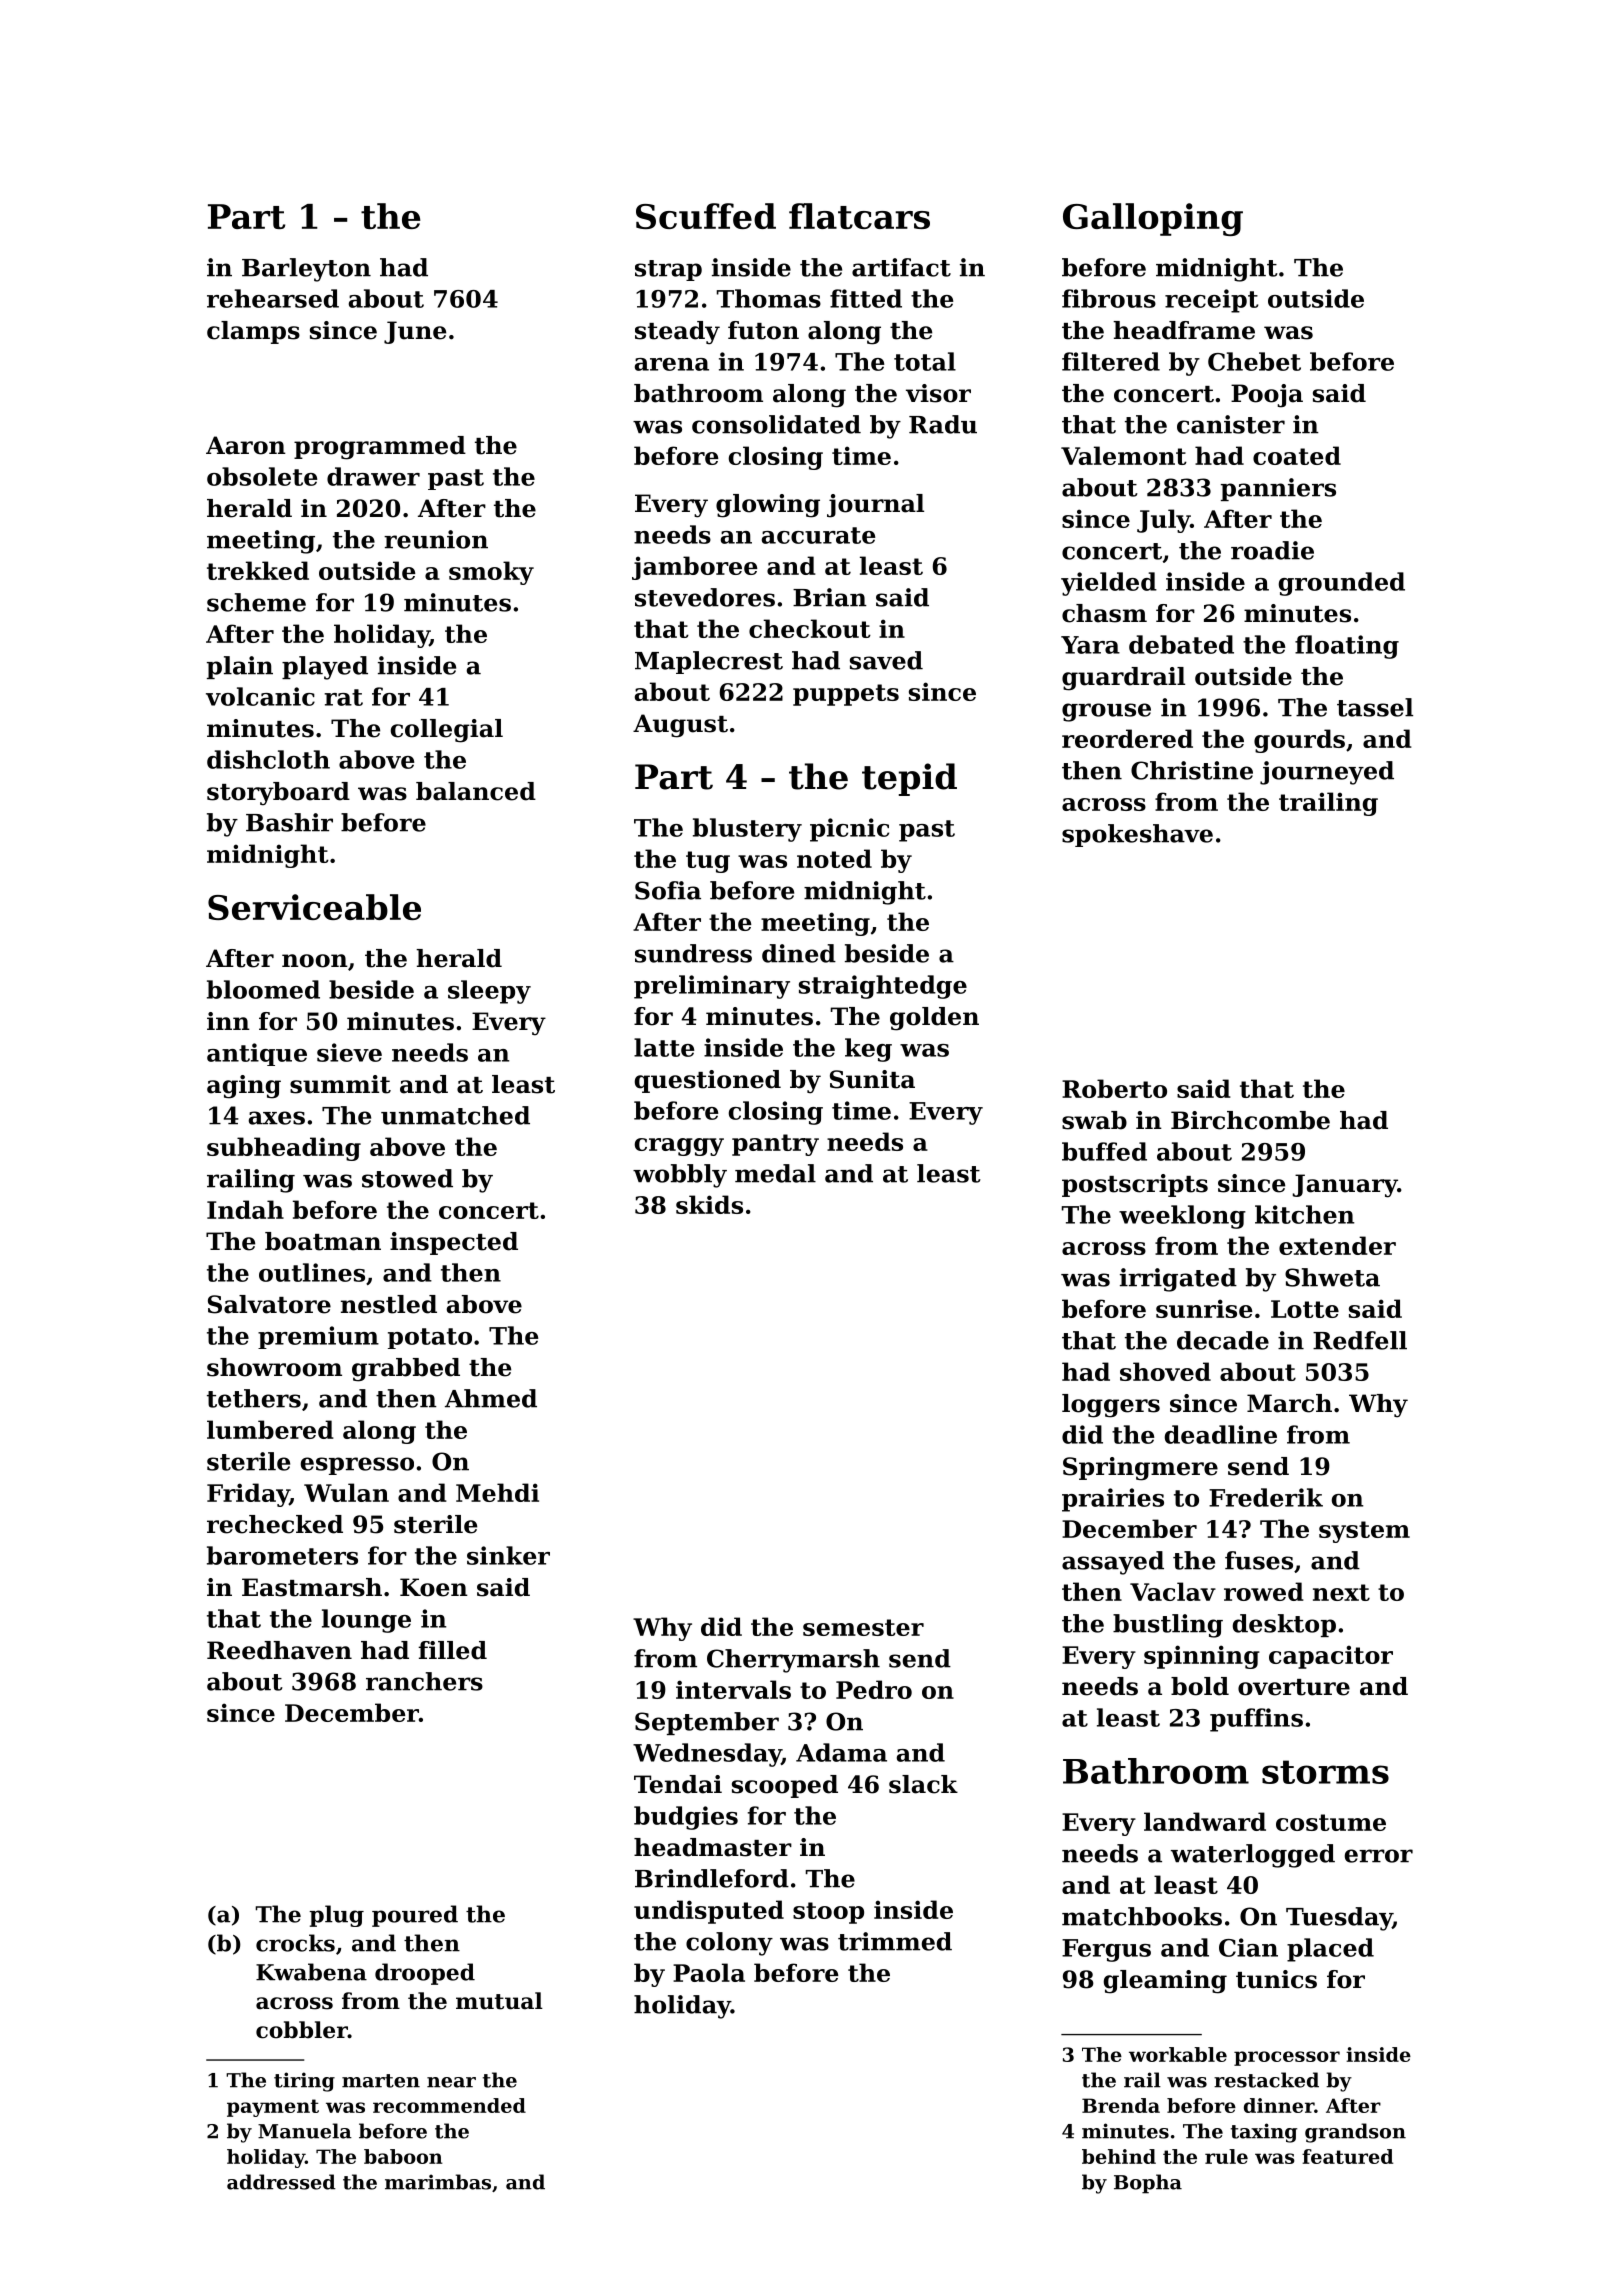 Image resolution: width=1620 pixels, height=2292 pixels. I want to click on strap, so click(668, 270).
